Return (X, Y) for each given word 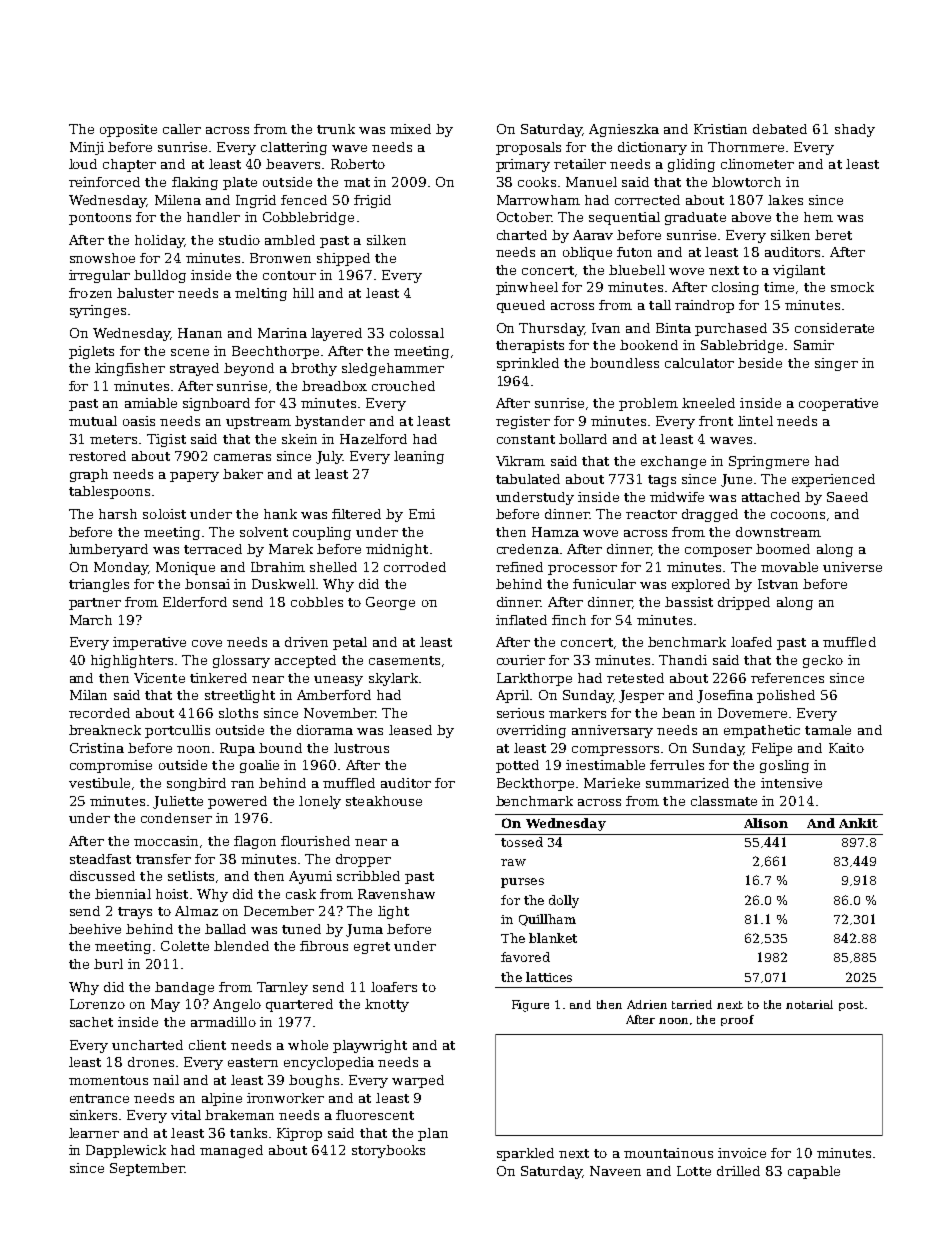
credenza (528, 549)
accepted (305, 661)
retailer (580, 164)
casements (404, 660)
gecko (823, 661)
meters (113, 439)
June (736, 480)
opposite (128, 130)
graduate (695, 218)
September (147, 1169)
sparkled (525, 1154)
